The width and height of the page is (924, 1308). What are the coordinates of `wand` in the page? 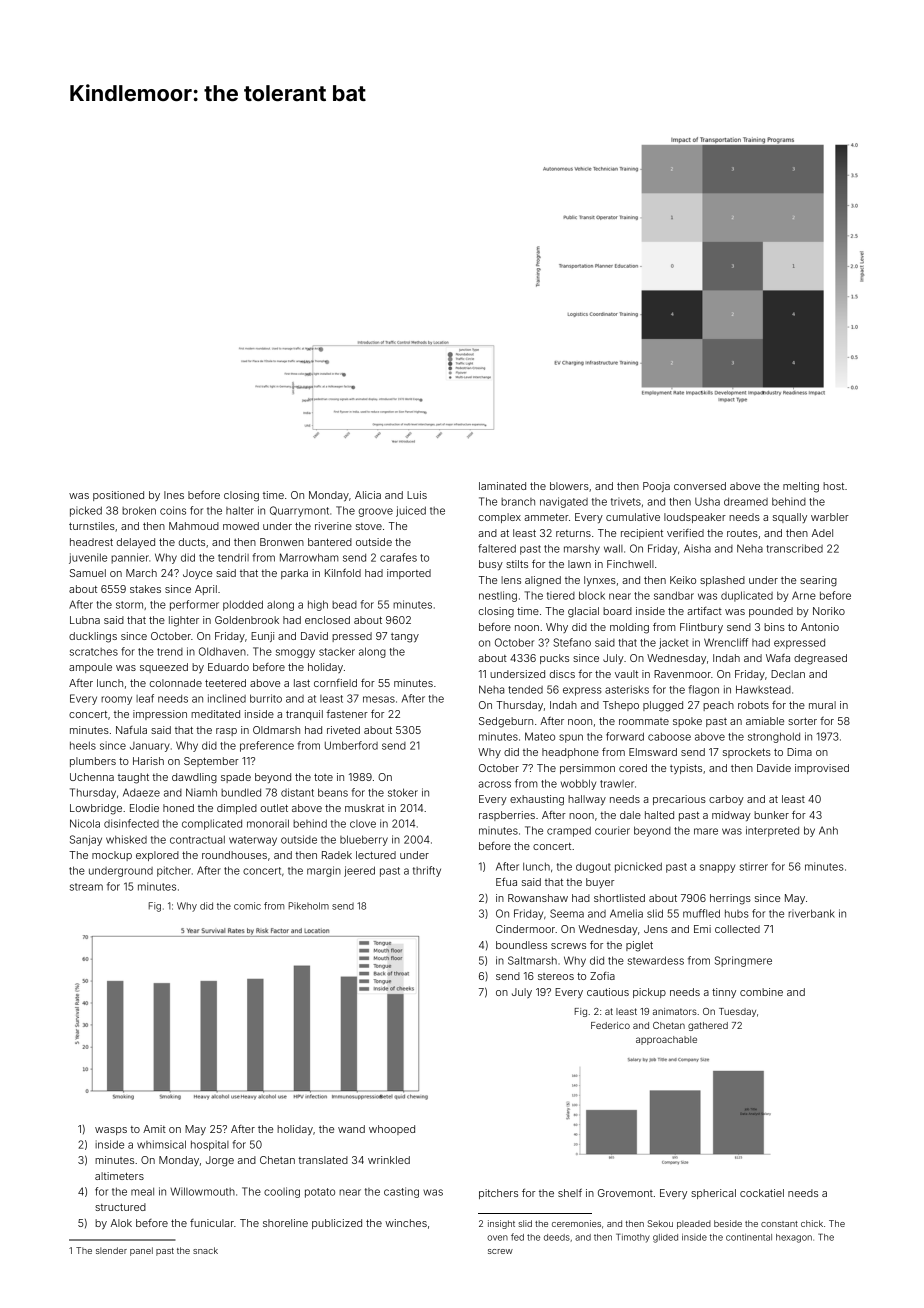 It's located at (351, 1129).
